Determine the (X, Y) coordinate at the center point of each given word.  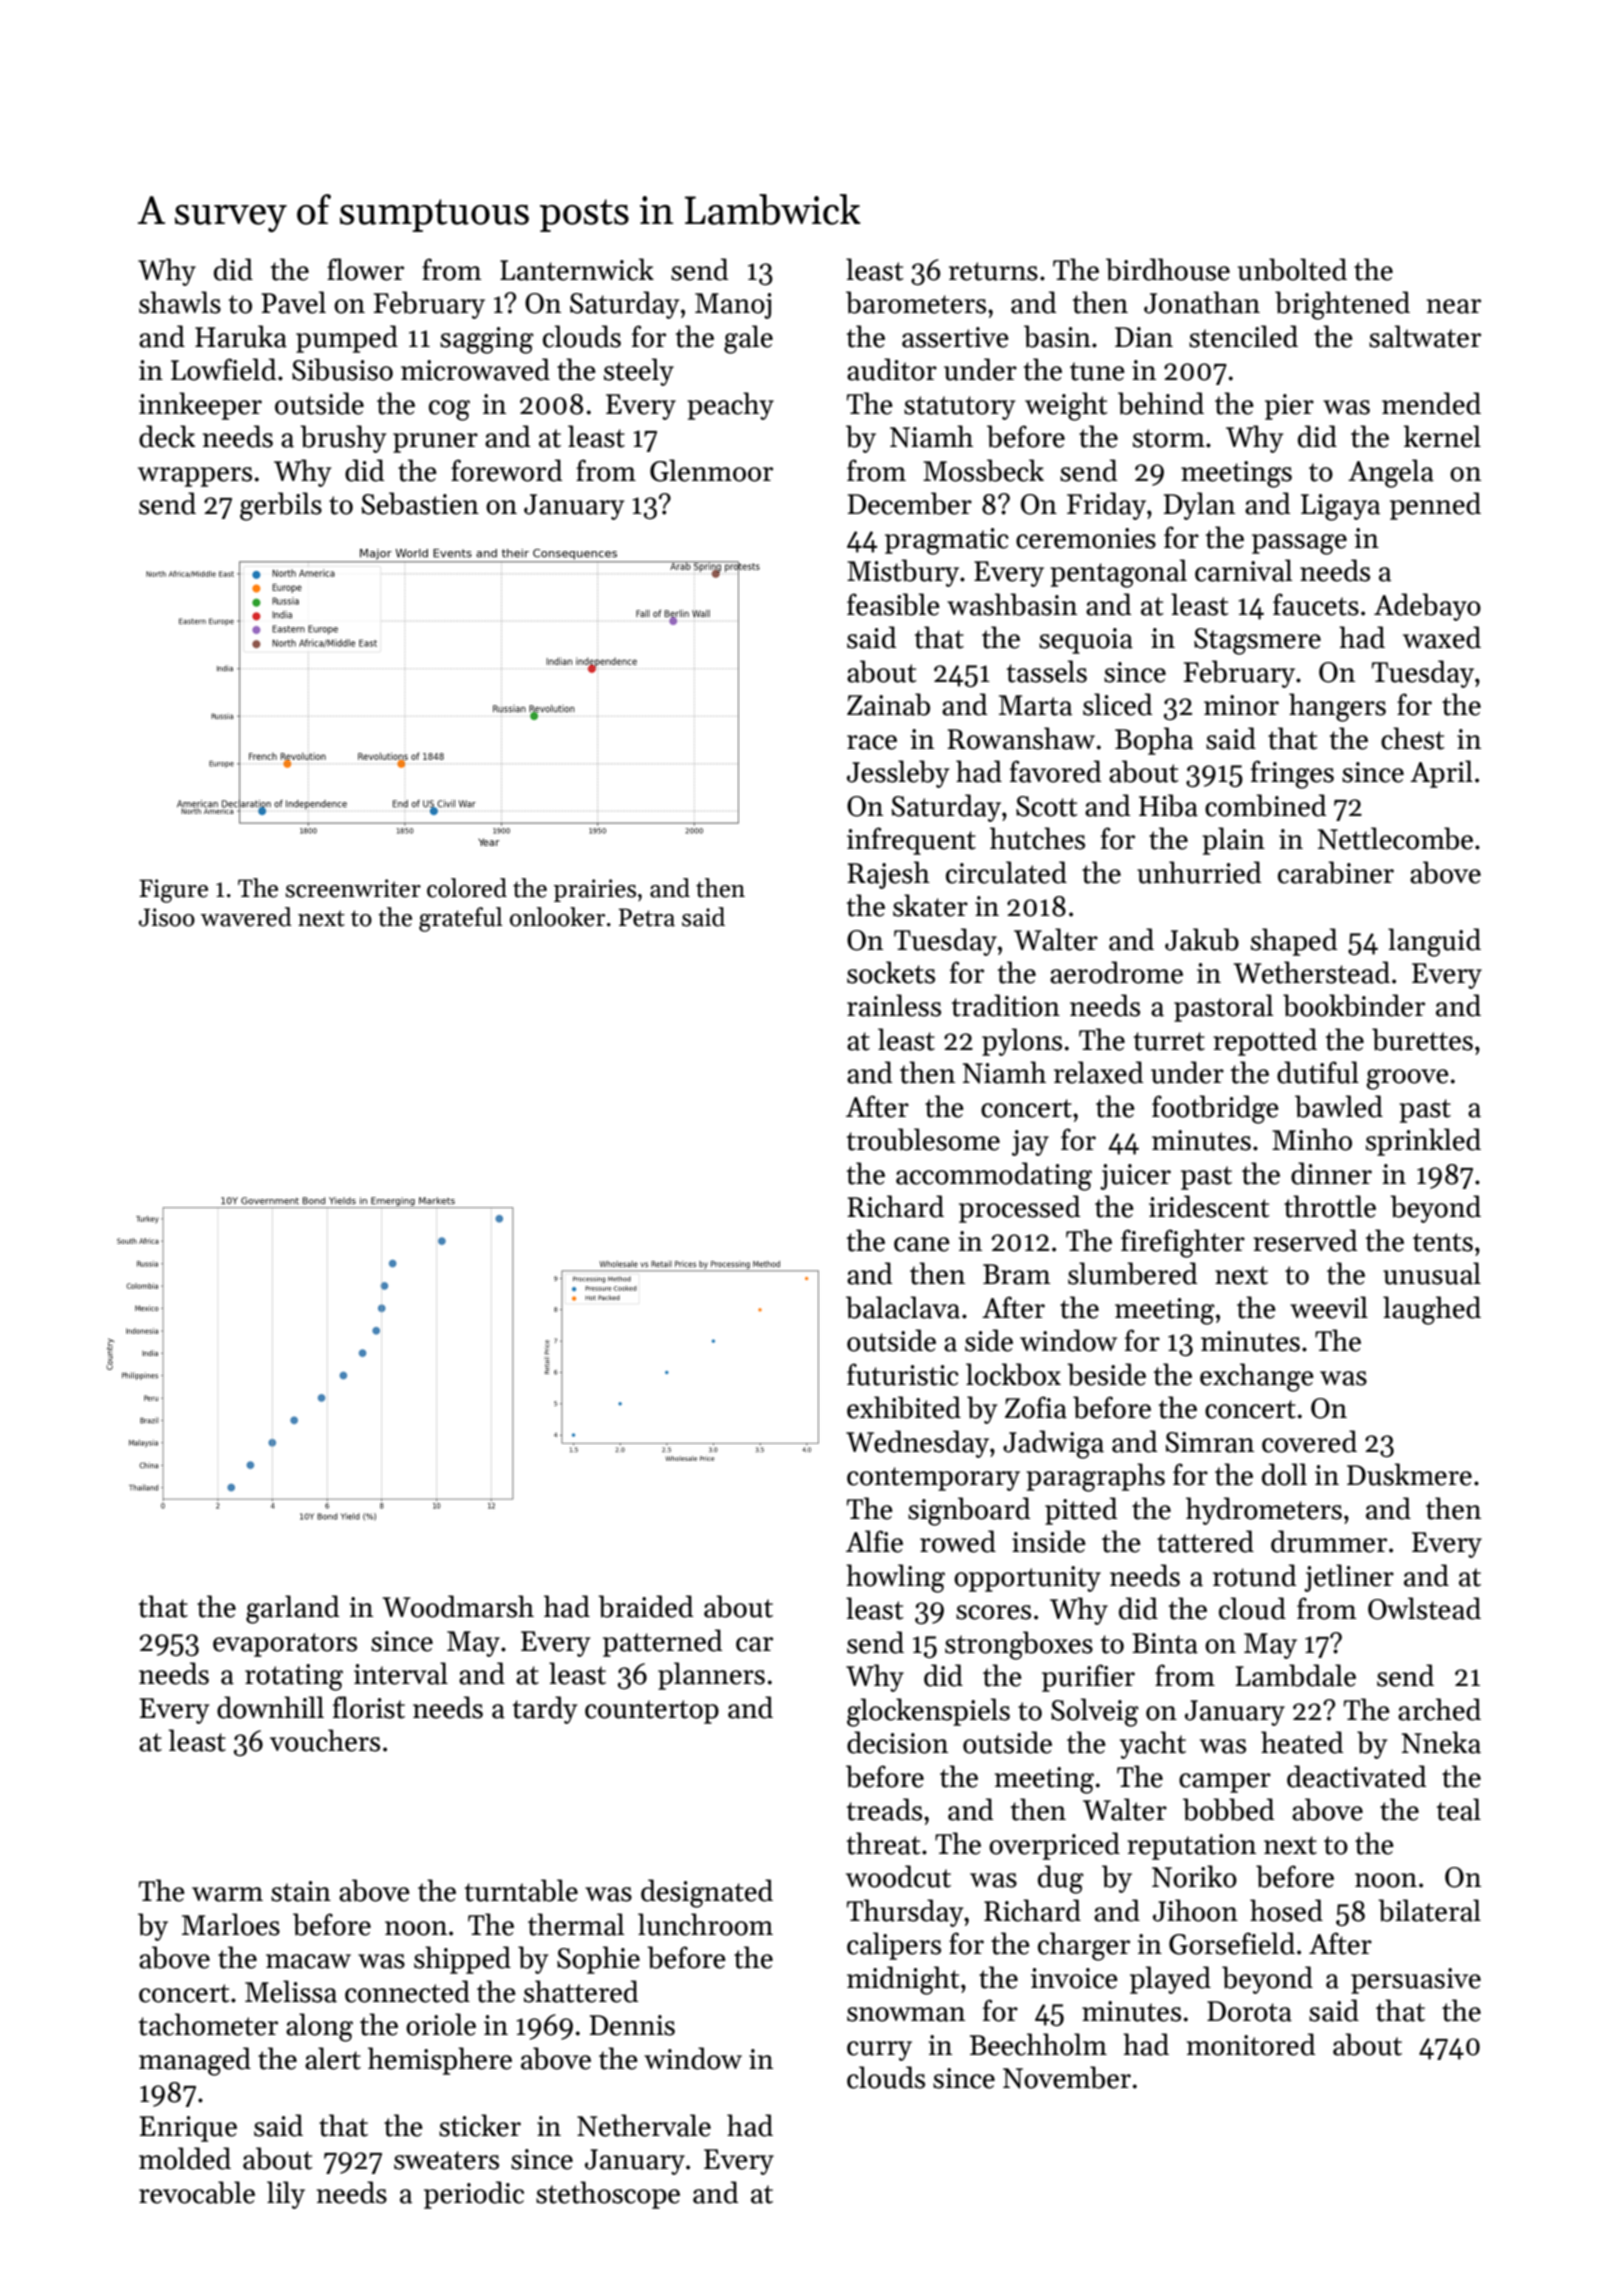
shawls (180, 302)
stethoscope (608, 2195)
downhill (270, 1707)
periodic (474, 2195)
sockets (891, 972)
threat (884, 1843)
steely (639, 372)
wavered (246, 917)
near (1454, 306)
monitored (1251, 2044)
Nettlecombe (1395, 838)
